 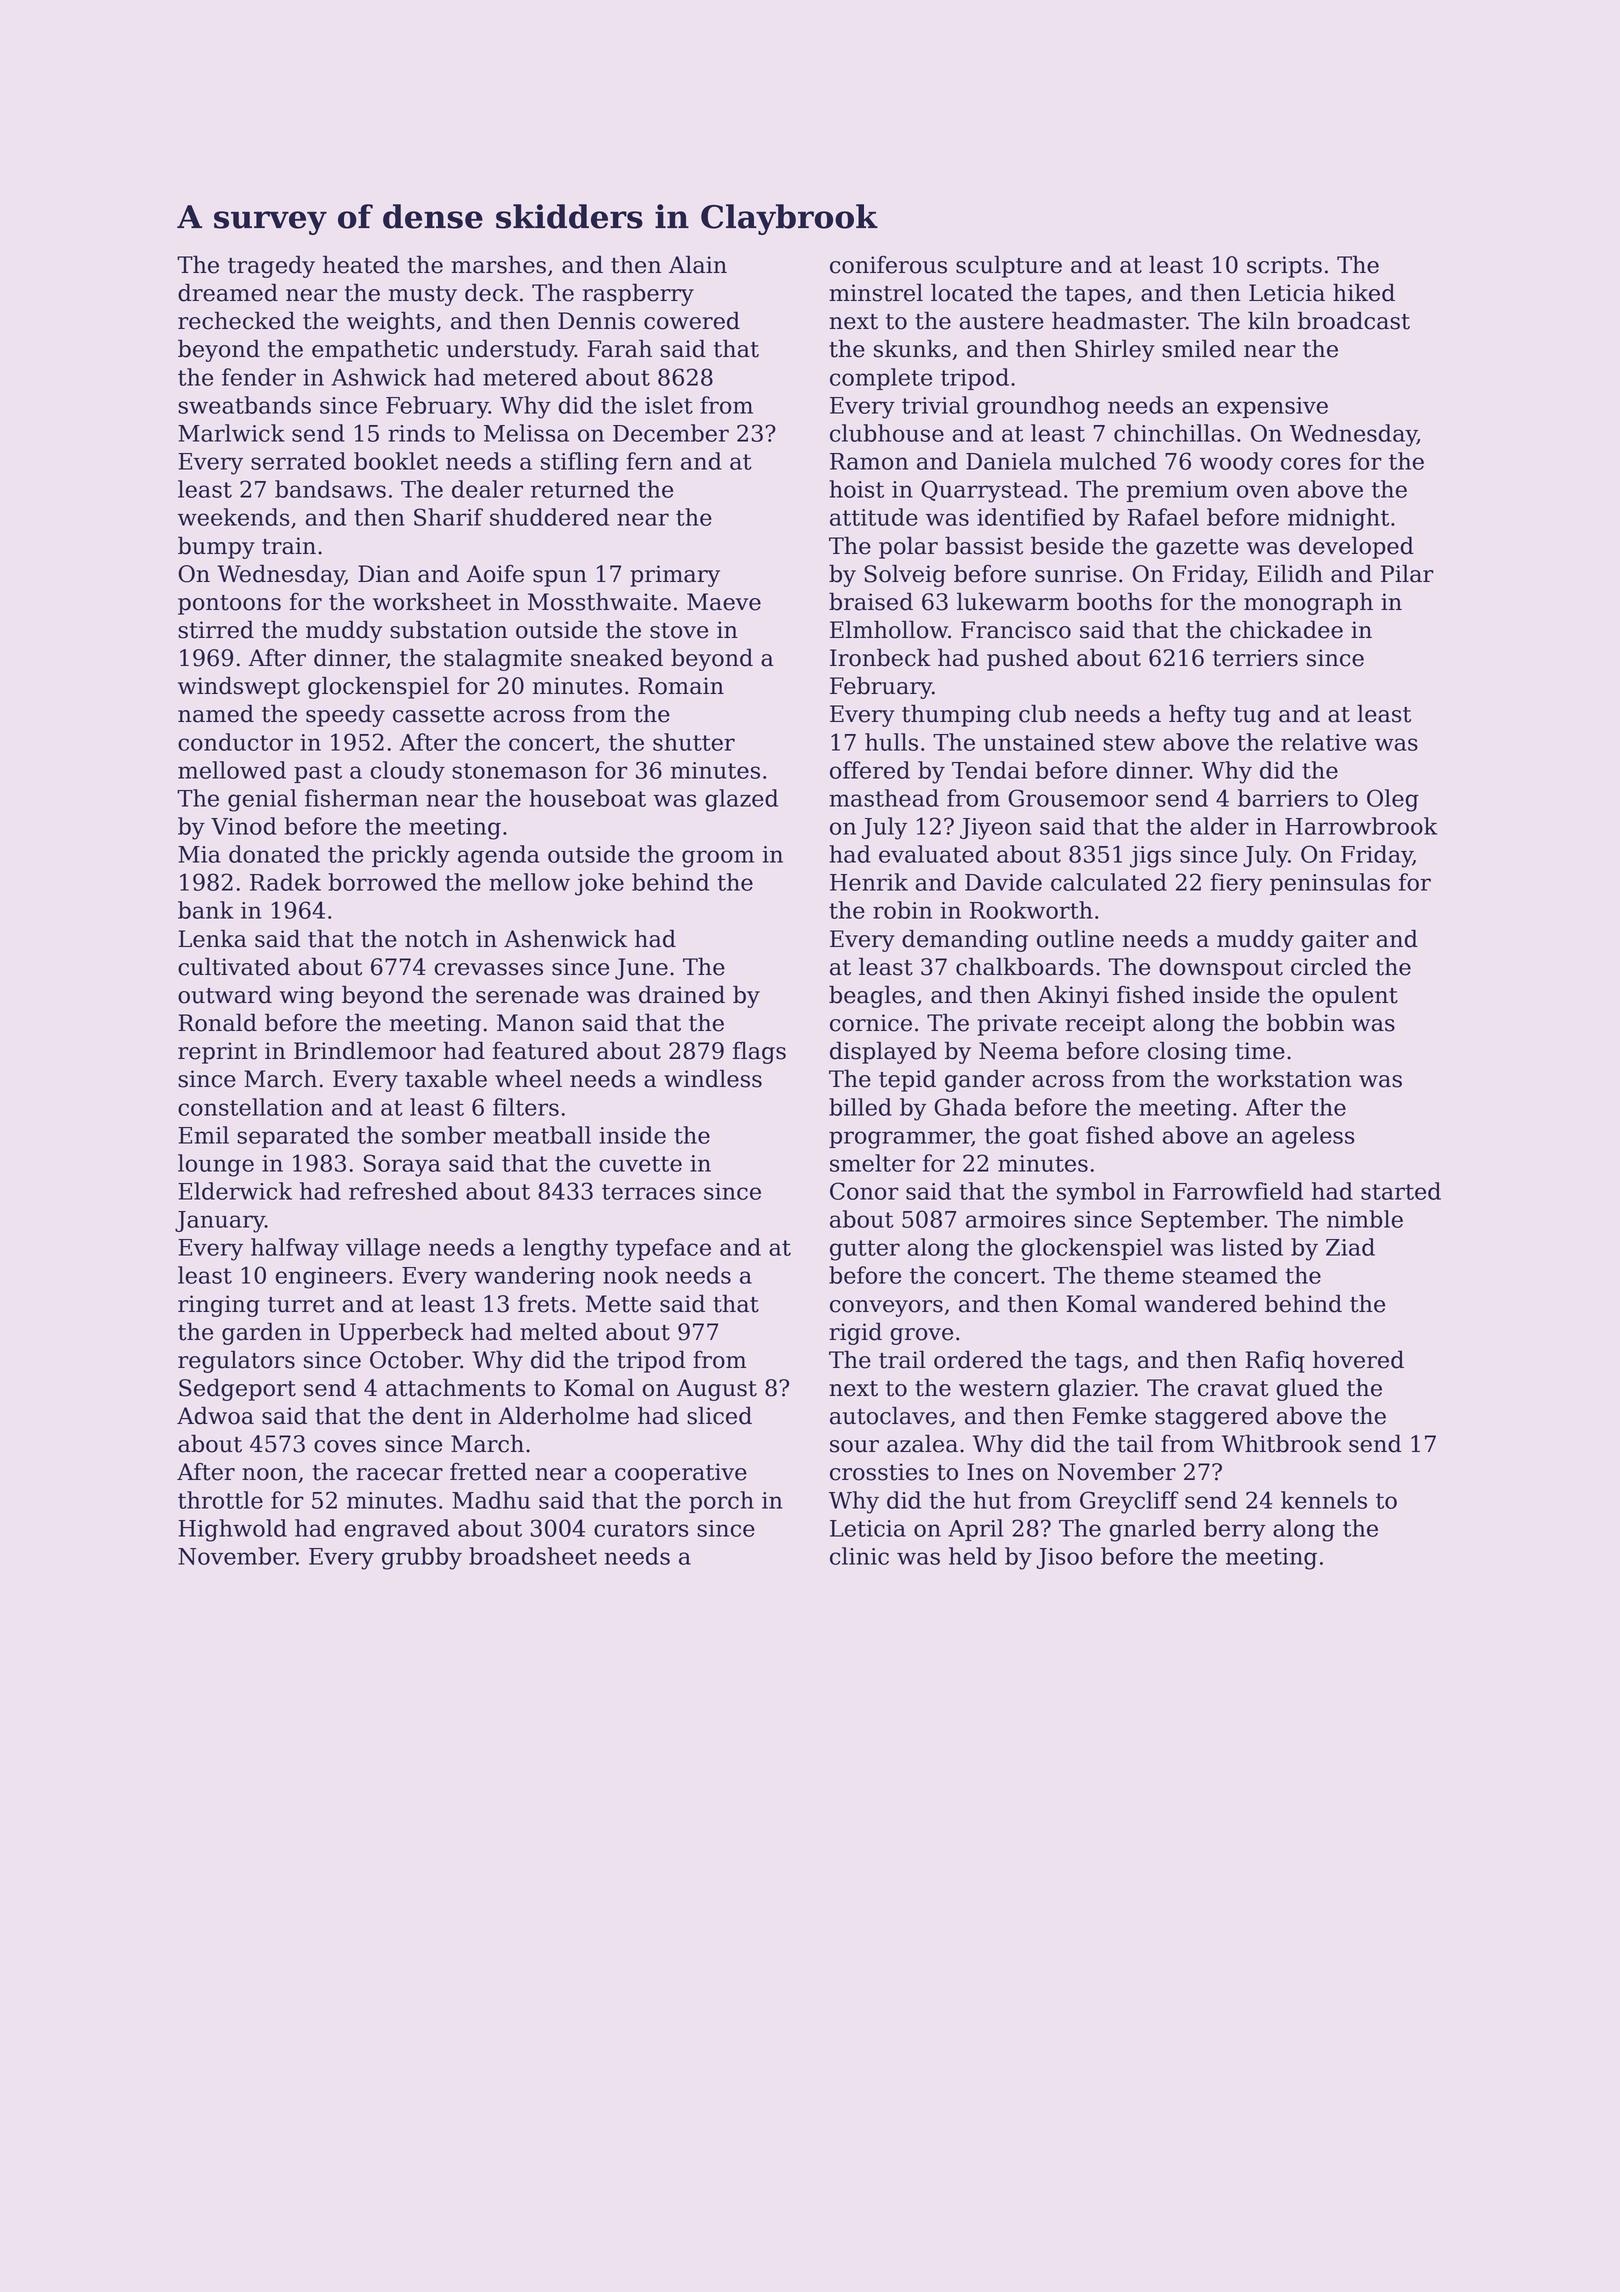 I want to click on Ramon, so click(x=869, y=461).
